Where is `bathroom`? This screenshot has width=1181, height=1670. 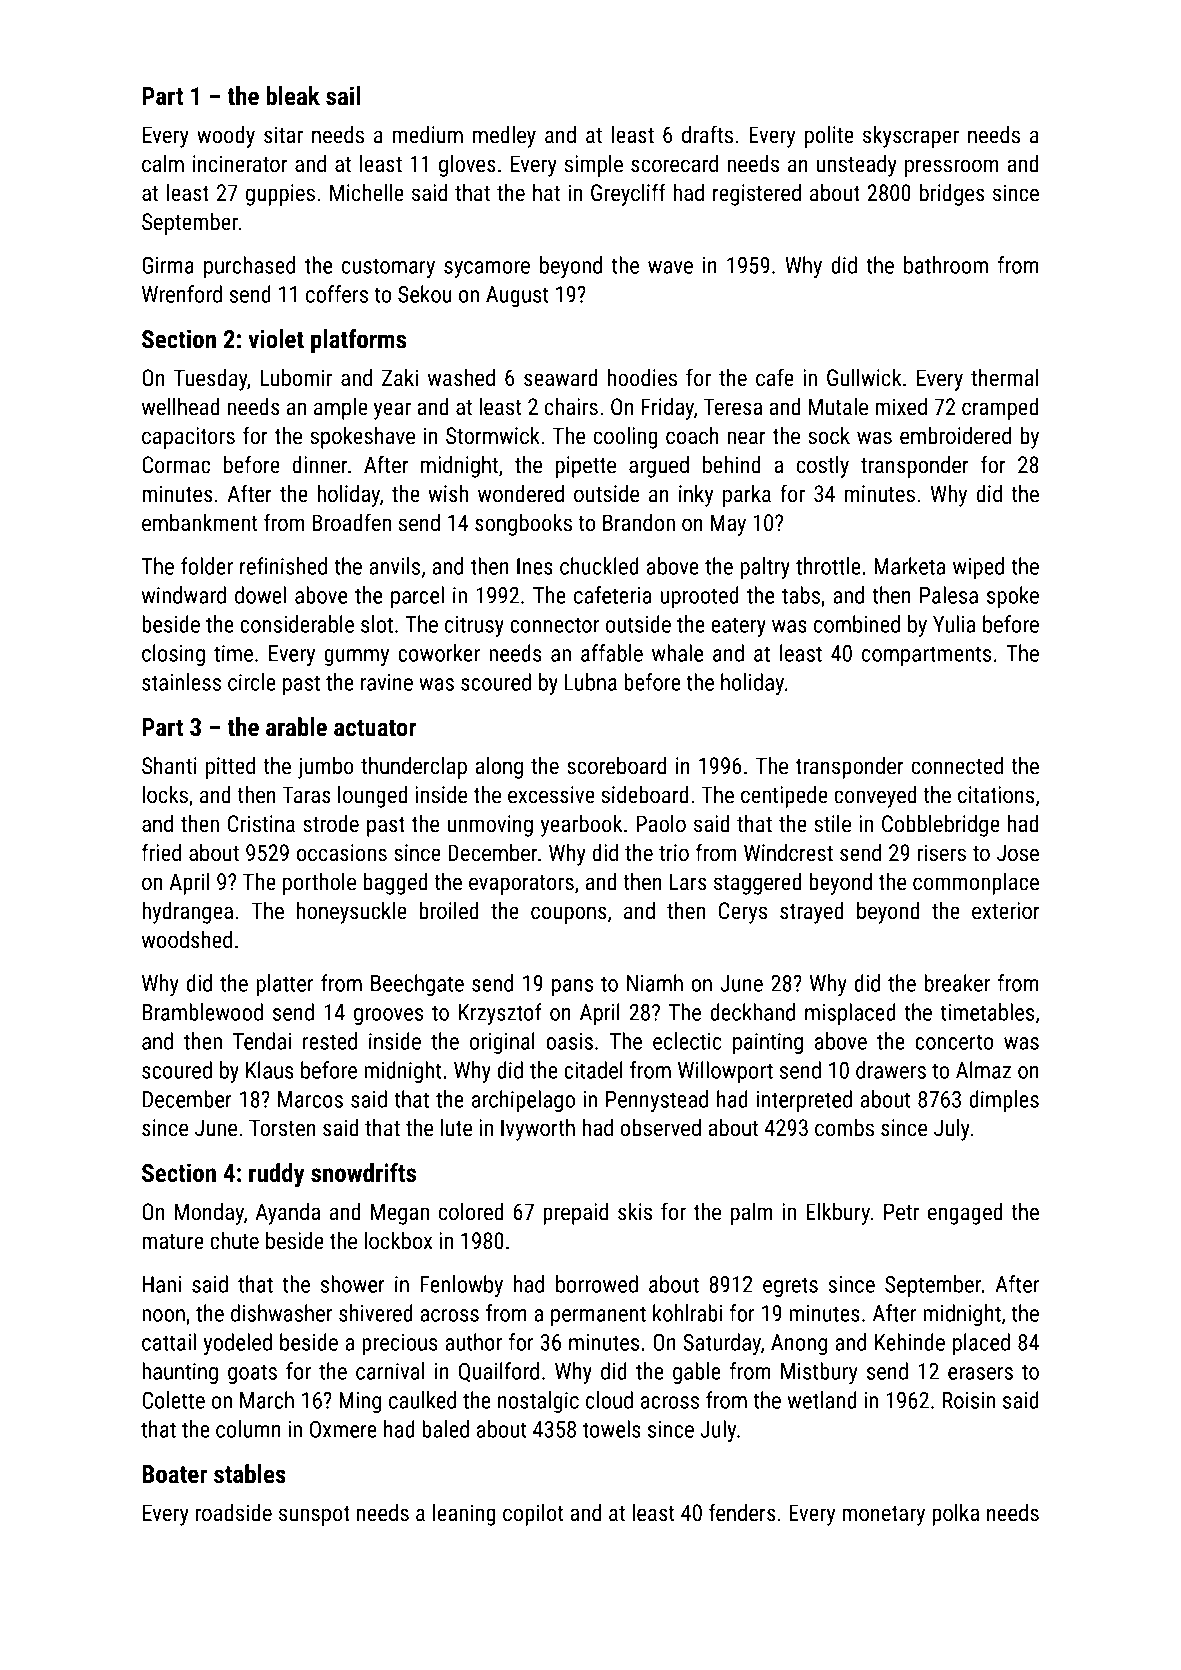
bathroom is located at coordinates (946, 265).
